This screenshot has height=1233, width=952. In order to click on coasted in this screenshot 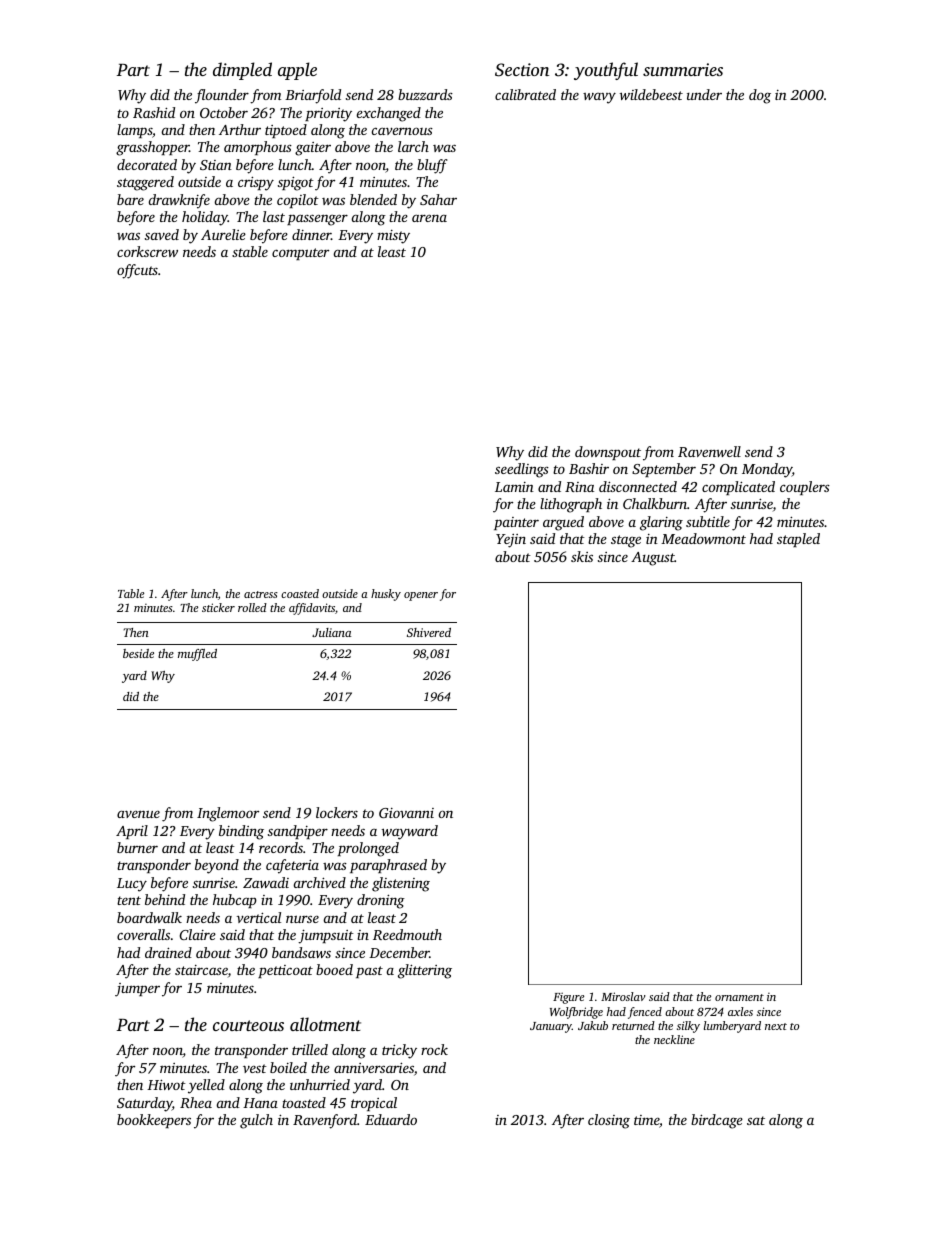, I will do `click(300, 593)`.
